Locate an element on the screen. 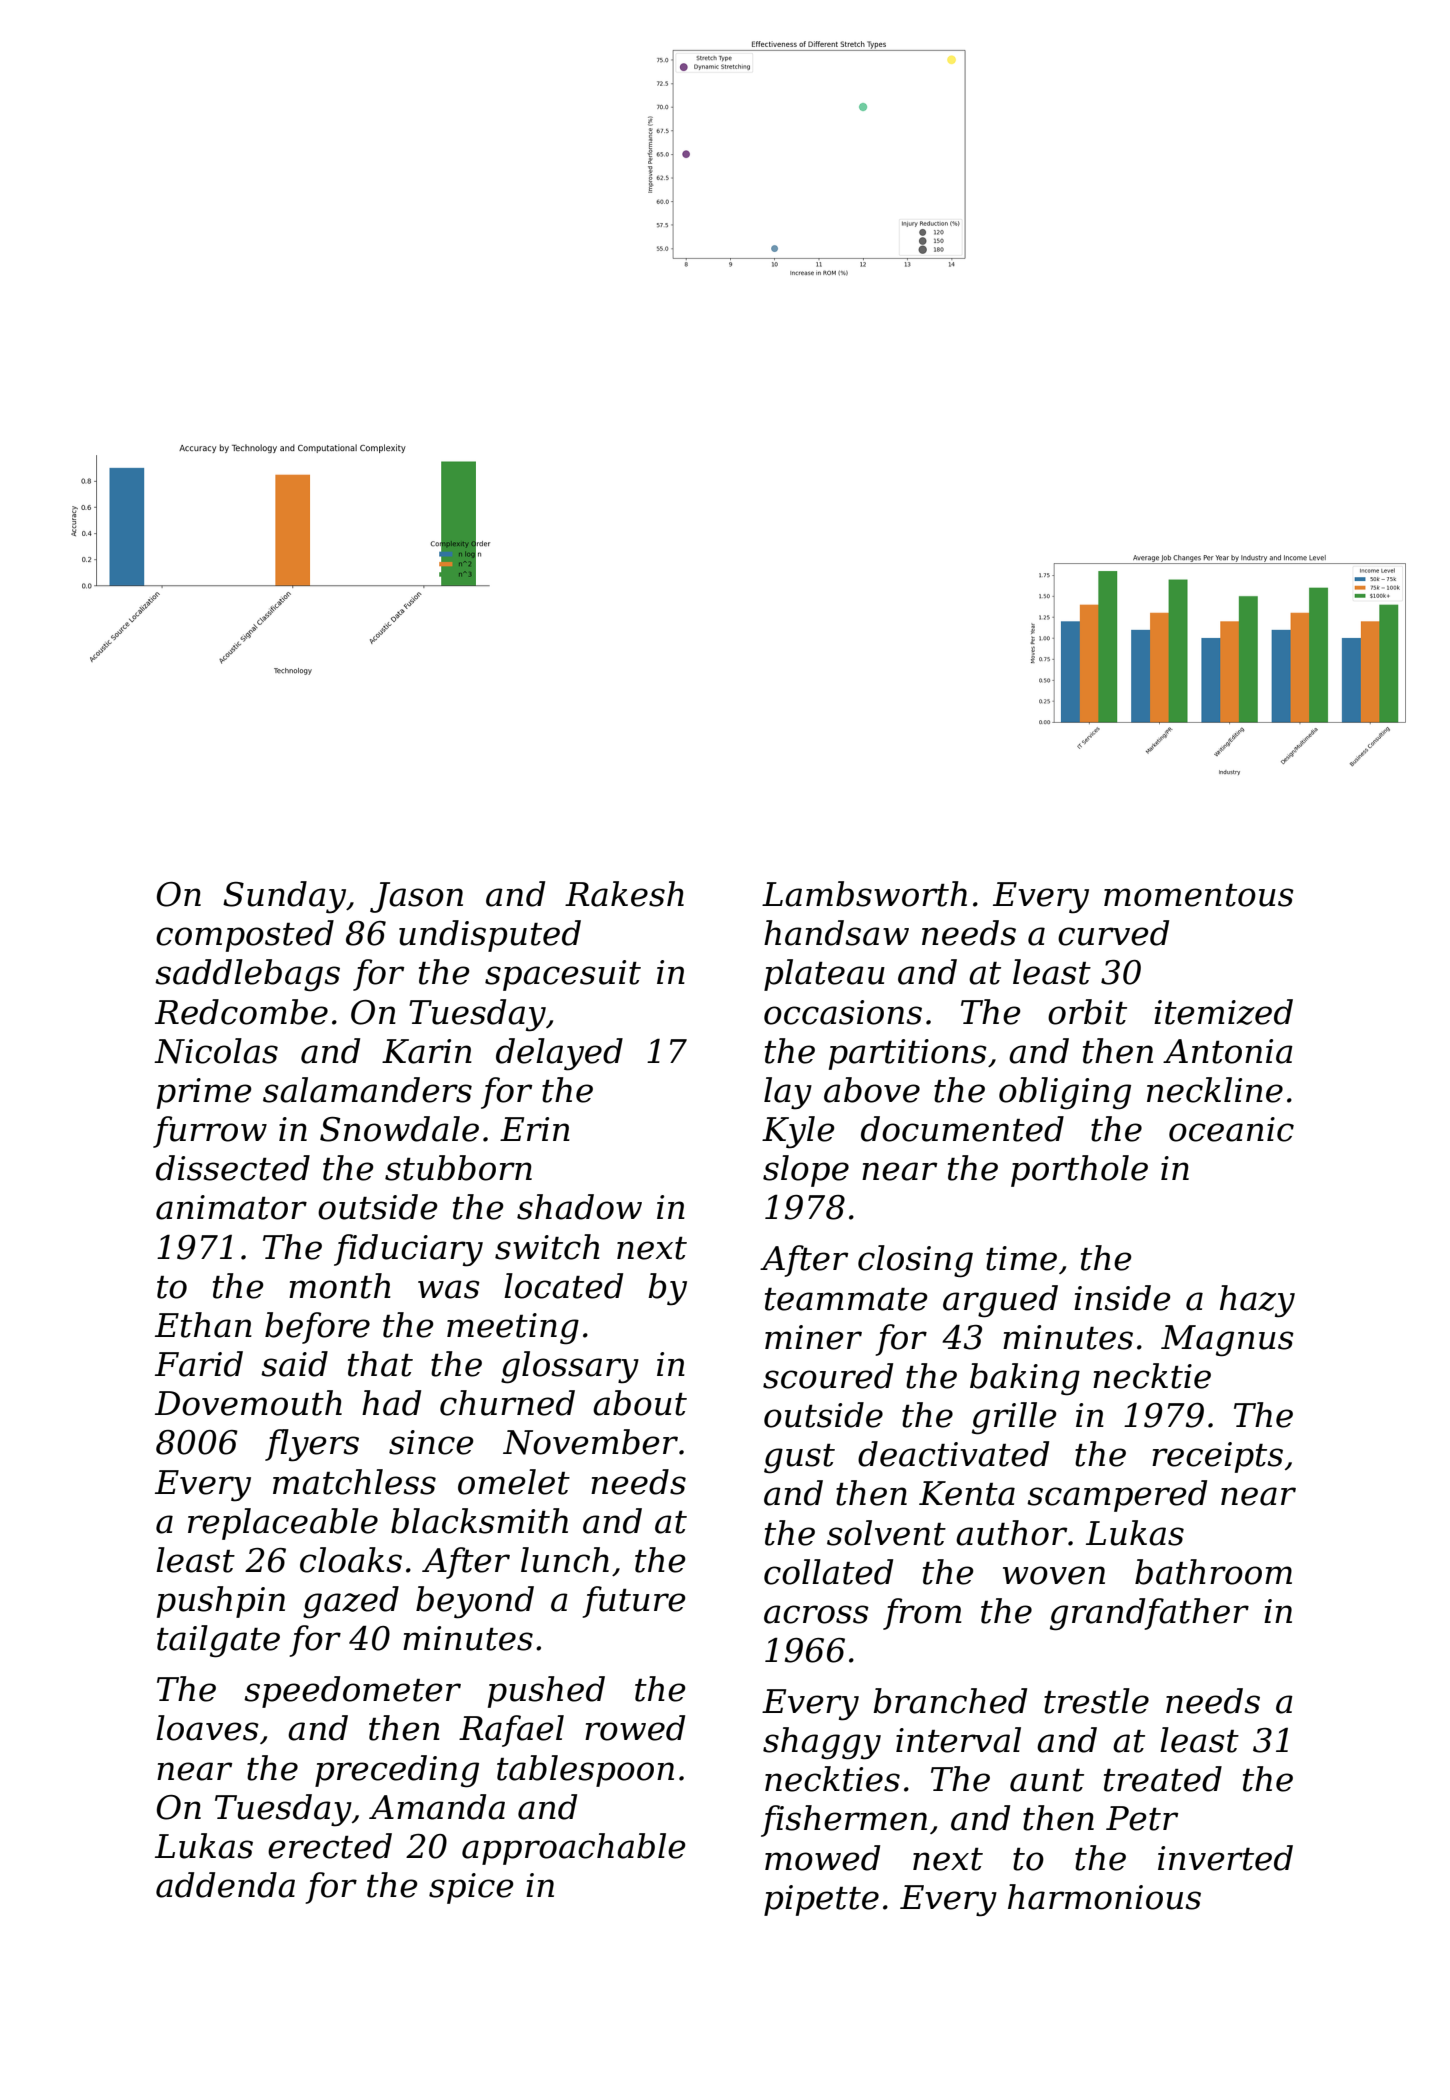  Farid is located at coordinates (199, 1364).
